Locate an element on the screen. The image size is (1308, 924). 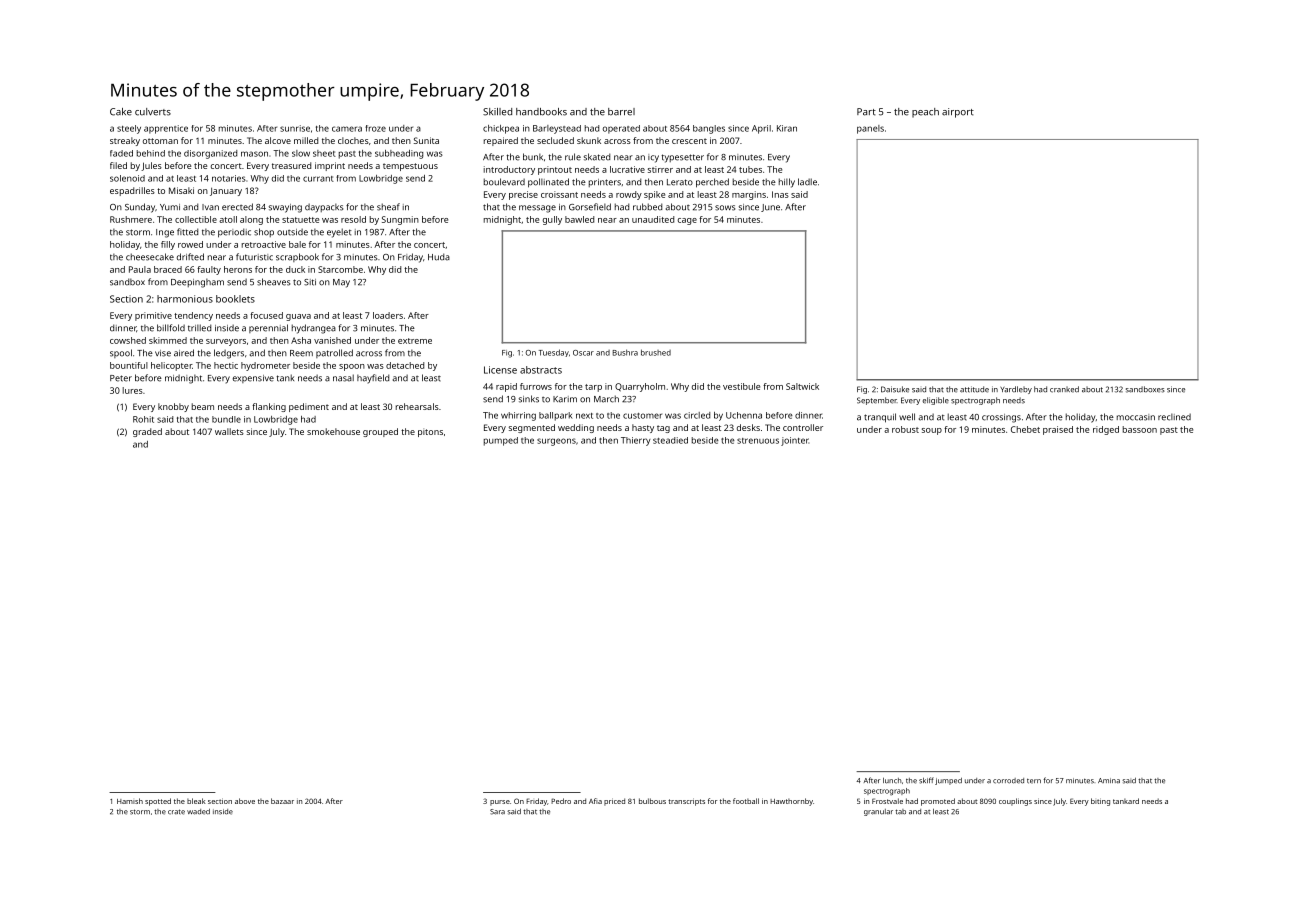
graded is located at coordinates (147, 432).
